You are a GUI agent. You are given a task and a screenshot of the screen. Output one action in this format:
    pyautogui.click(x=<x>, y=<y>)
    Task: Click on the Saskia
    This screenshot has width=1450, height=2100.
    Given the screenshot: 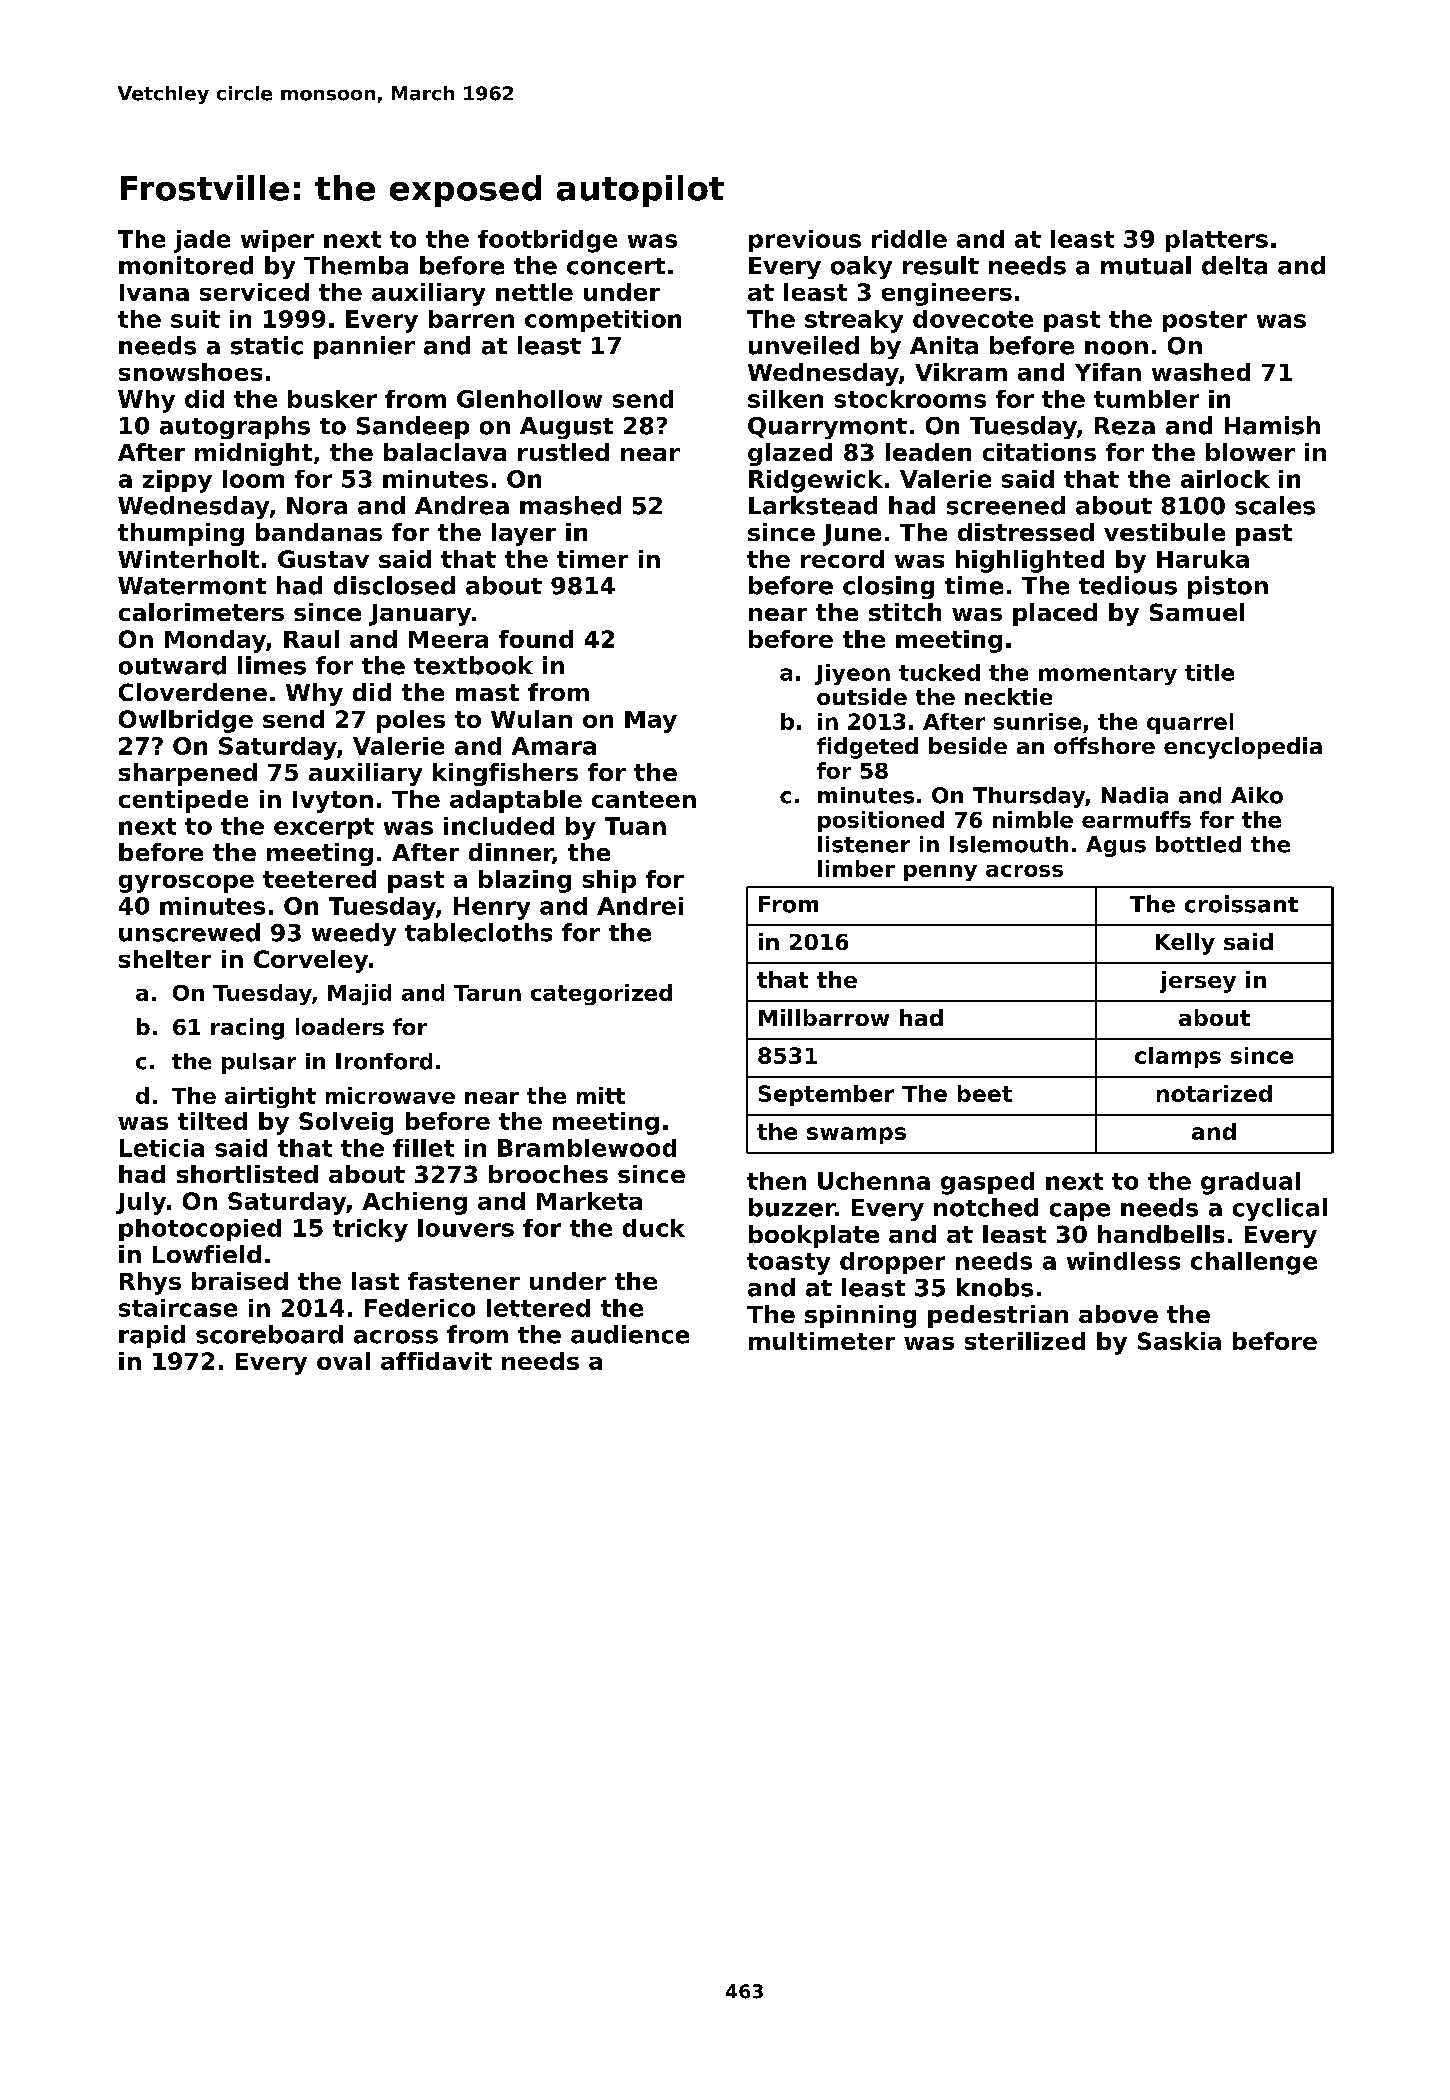 What is the action you would take?
    pyautogui.click(x=1179, y=1341)
